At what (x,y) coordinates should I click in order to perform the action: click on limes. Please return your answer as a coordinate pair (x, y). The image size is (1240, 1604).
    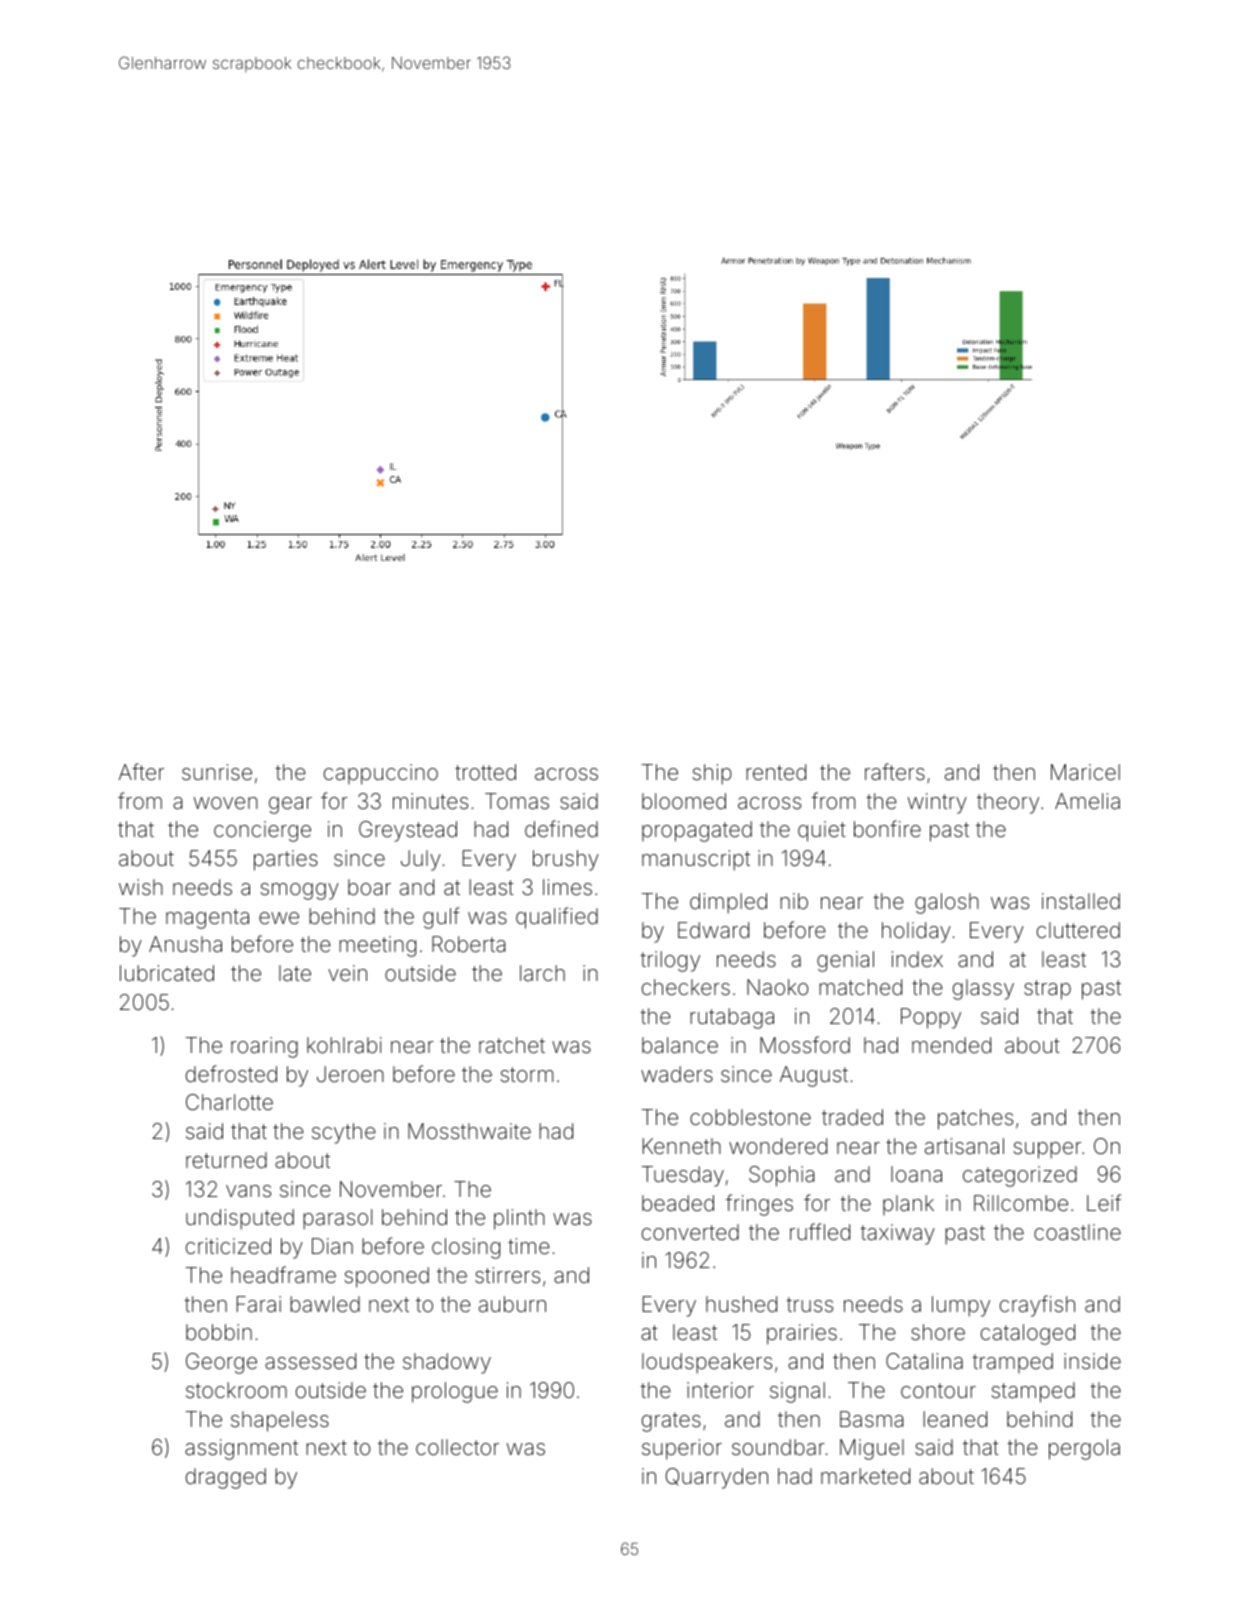
    Looking at the image, I should click on (567, 887).
